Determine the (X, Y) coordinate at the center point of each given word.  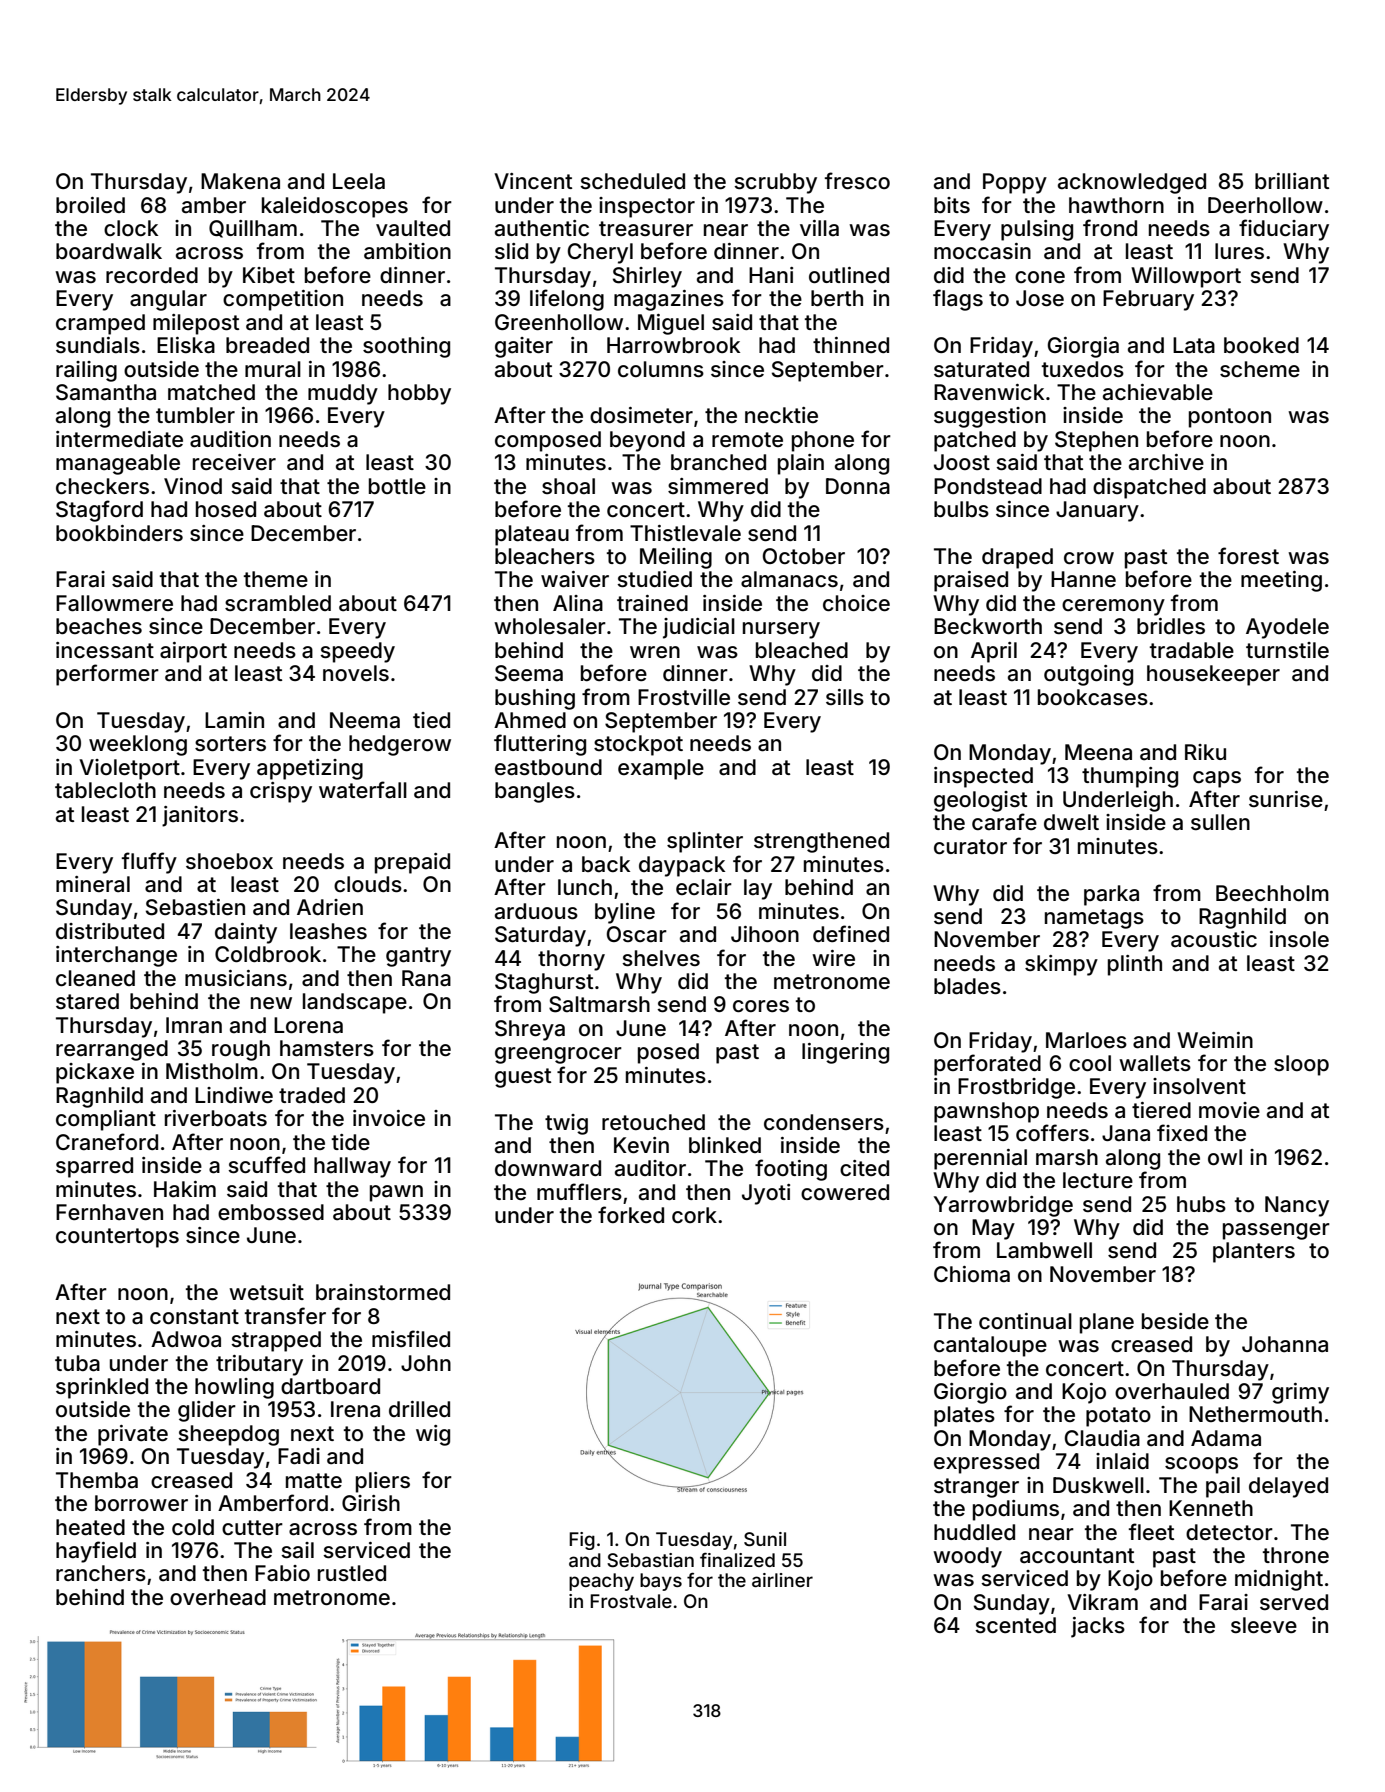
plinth (1135, 965)
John (426, 1363)
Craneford (107, 1142)
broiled (90, 205)
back (606, 864)
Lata (1194, 345)
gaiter (524, 347)
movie (1229, 1110)
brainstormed (383, 1292)
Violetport (129, 769)
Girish (371, 1503)
